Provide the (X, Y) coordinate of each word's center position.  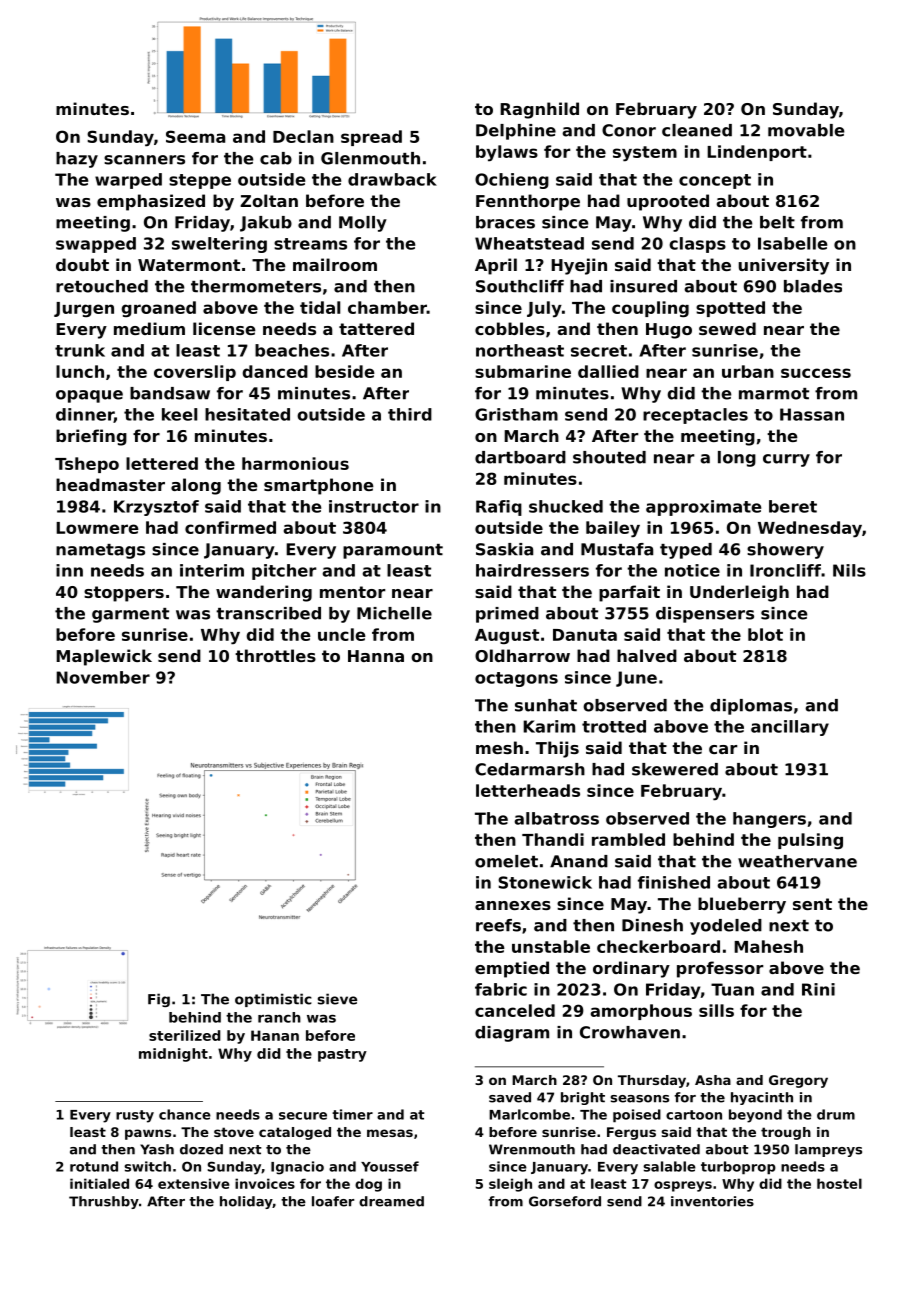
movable (806, 130)
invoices (265, 1183)
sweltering (219, 245)
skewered (675, 769)
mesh (499, 747)
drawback (392, 179)
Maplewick (104, 657)
